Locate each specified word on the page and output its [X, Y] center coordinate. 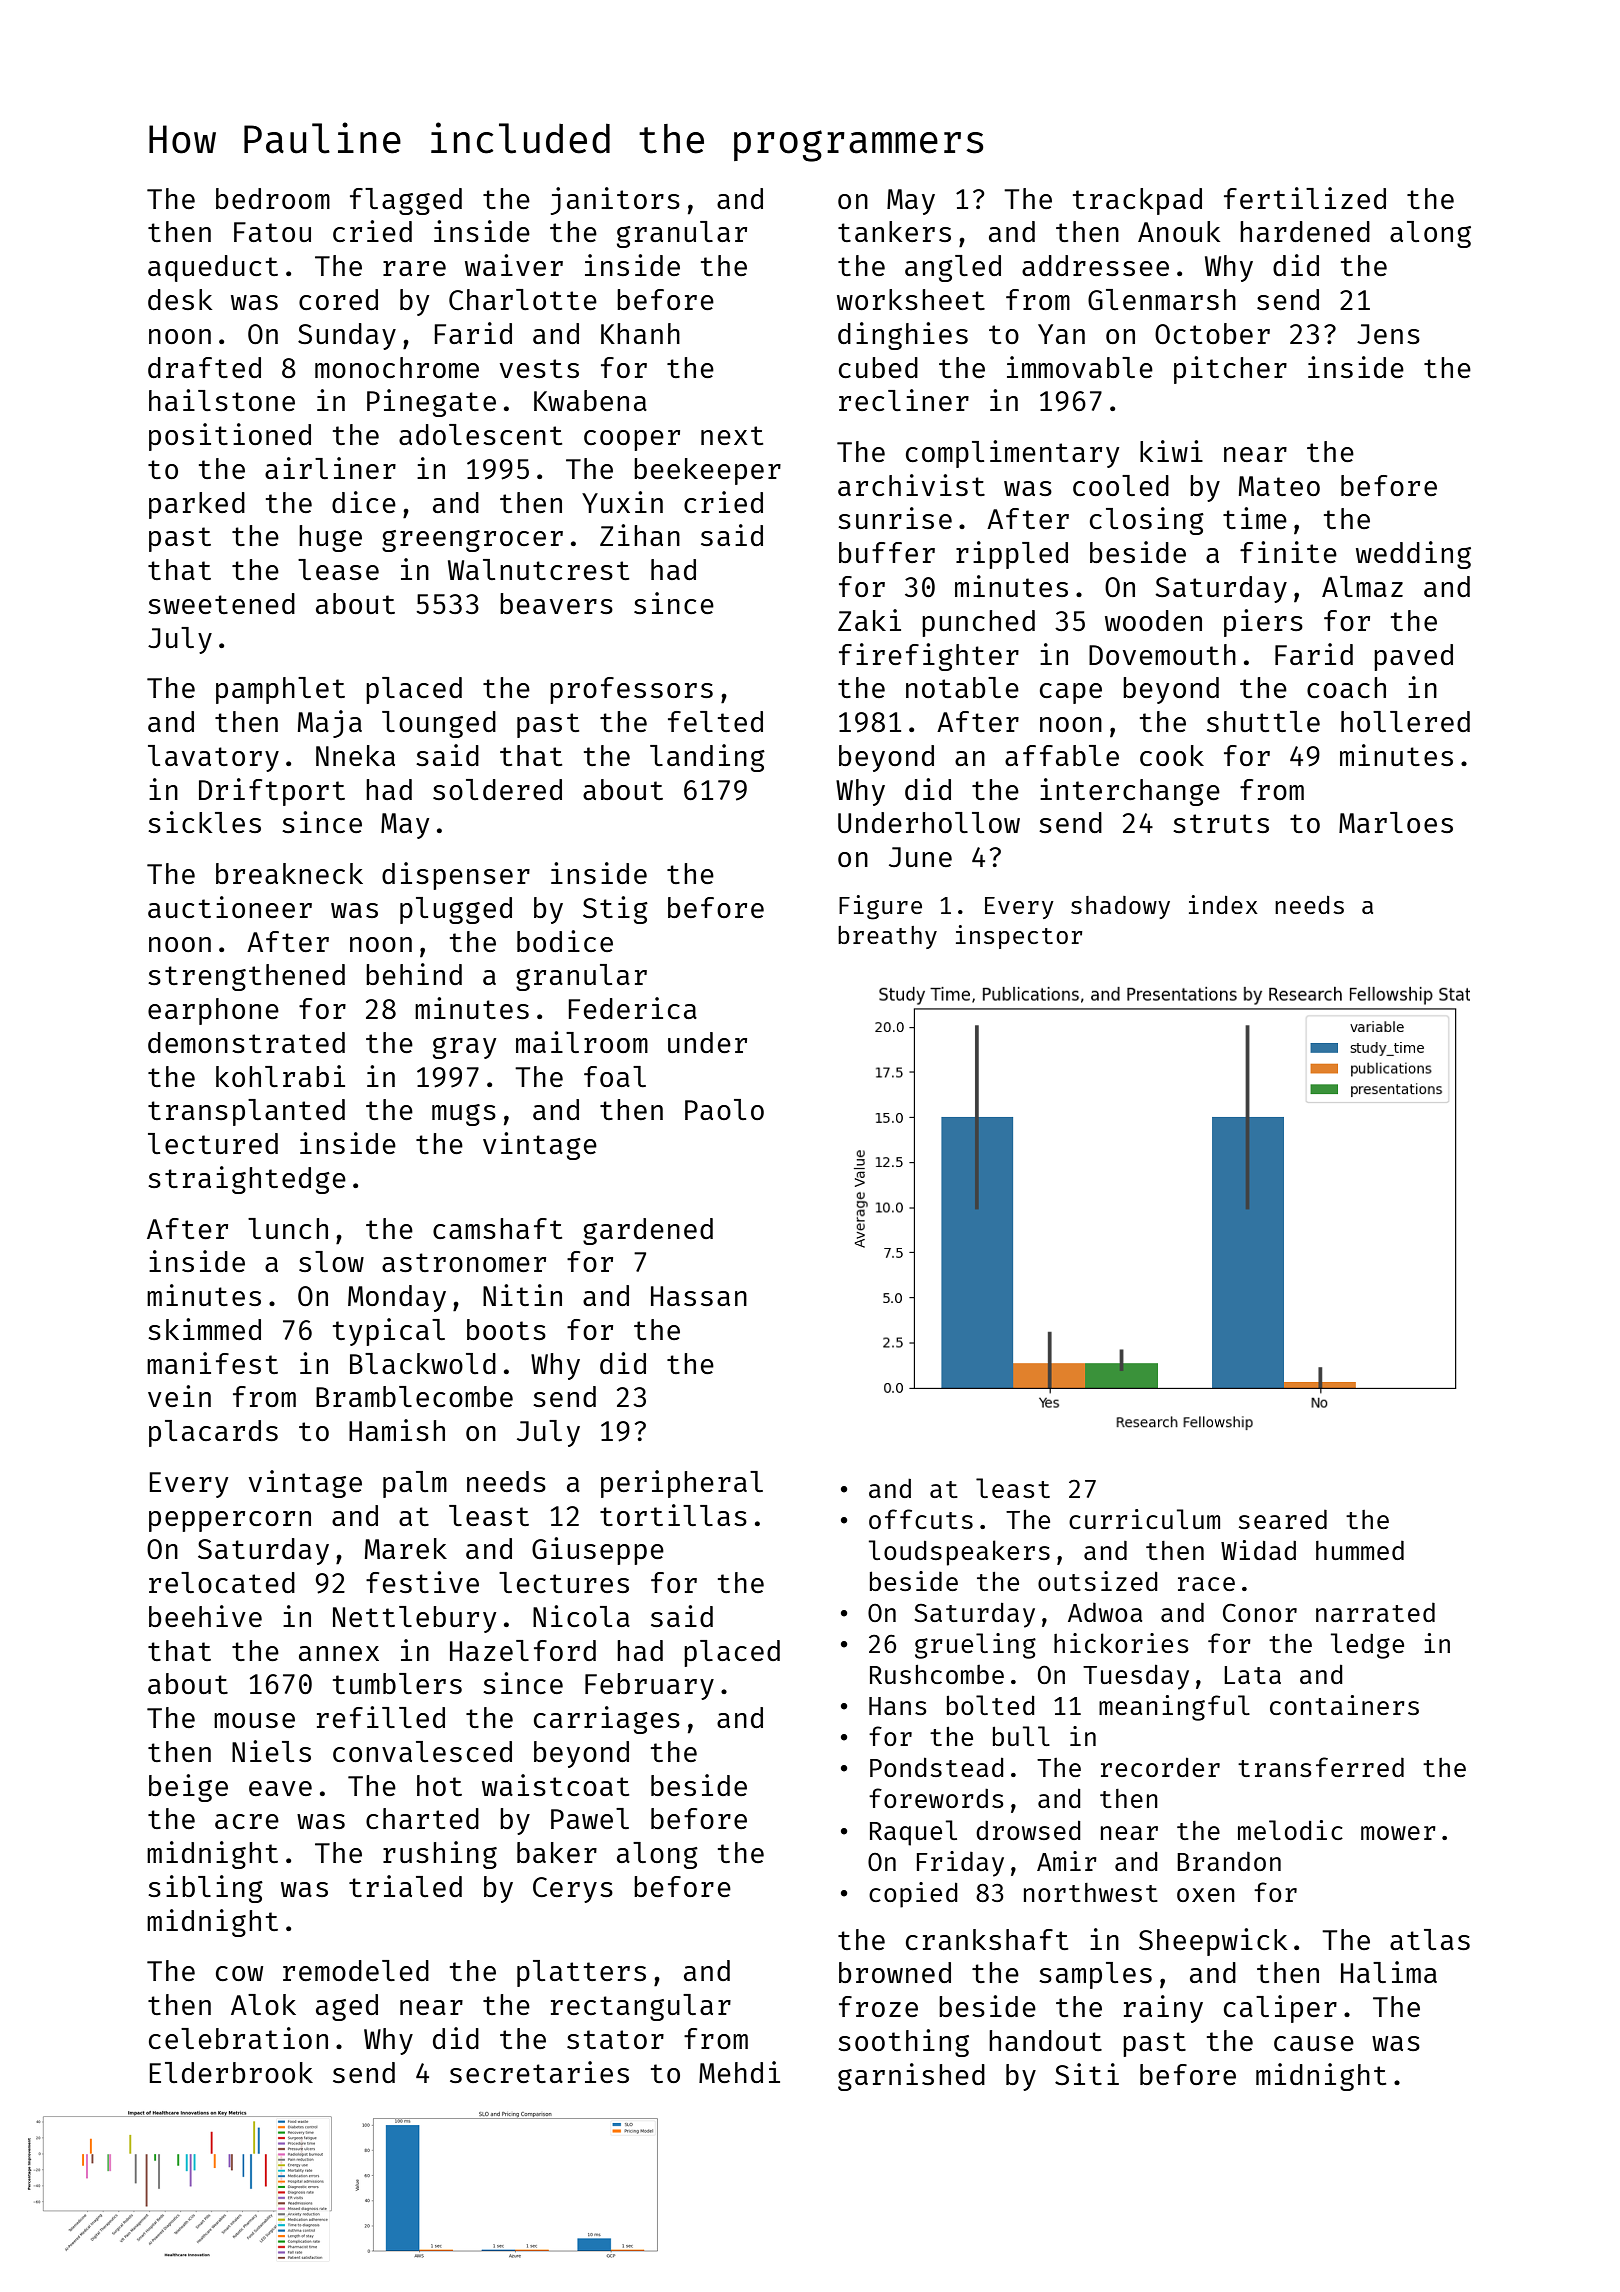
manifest [212, 1363]
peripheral [682, 1484]
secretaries [539, 2072]
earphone [213, 1011]
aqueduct [213, 268]
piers [1263, 623]
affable [1062, 755]
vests [539, 368]
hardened [1305, 231]
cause [1314, 2043]
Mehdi [739, 2072]
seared [1283, 1519]
